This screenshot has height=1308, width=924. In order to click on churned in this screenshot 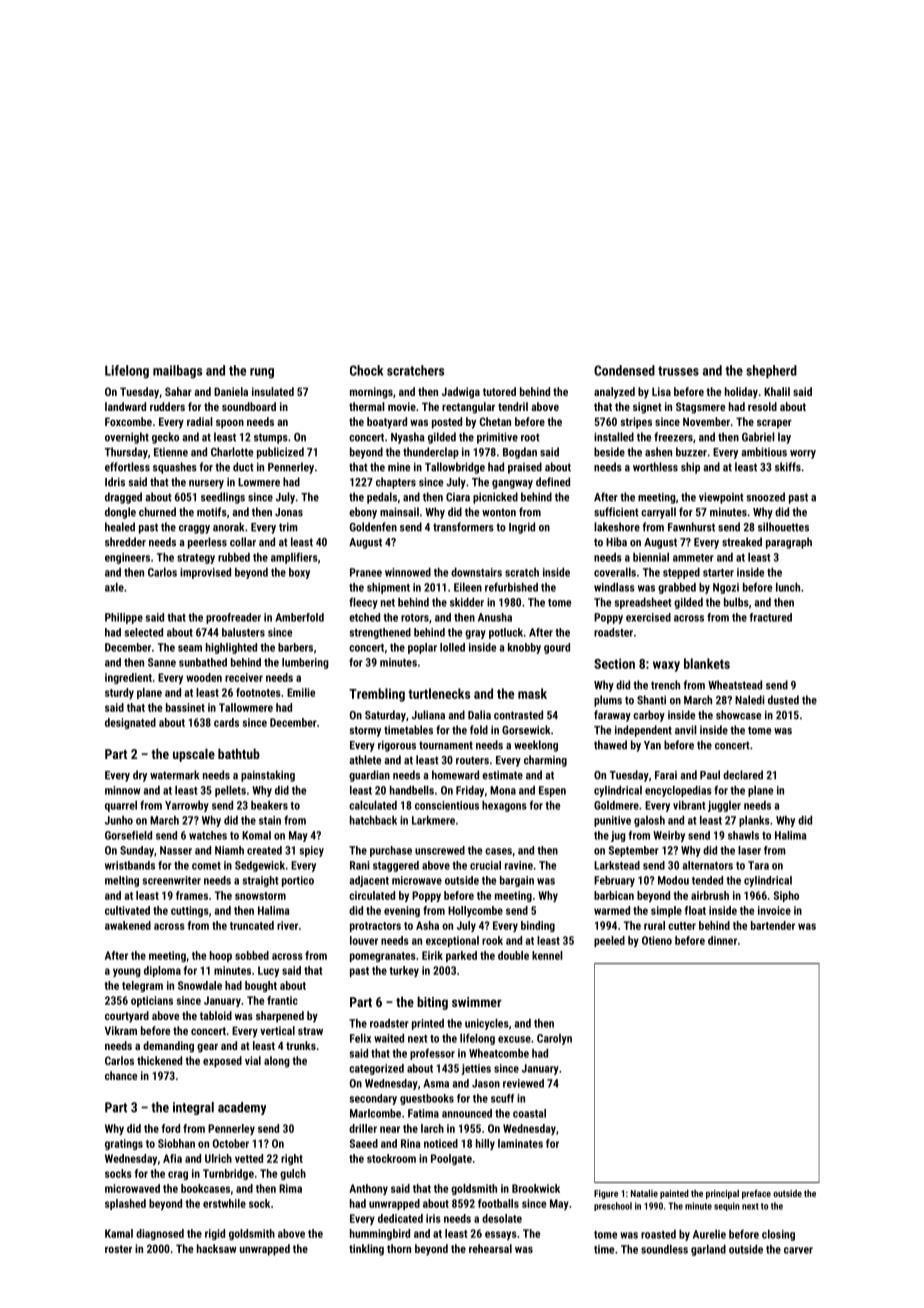, I will do `click(157, 512)`.
